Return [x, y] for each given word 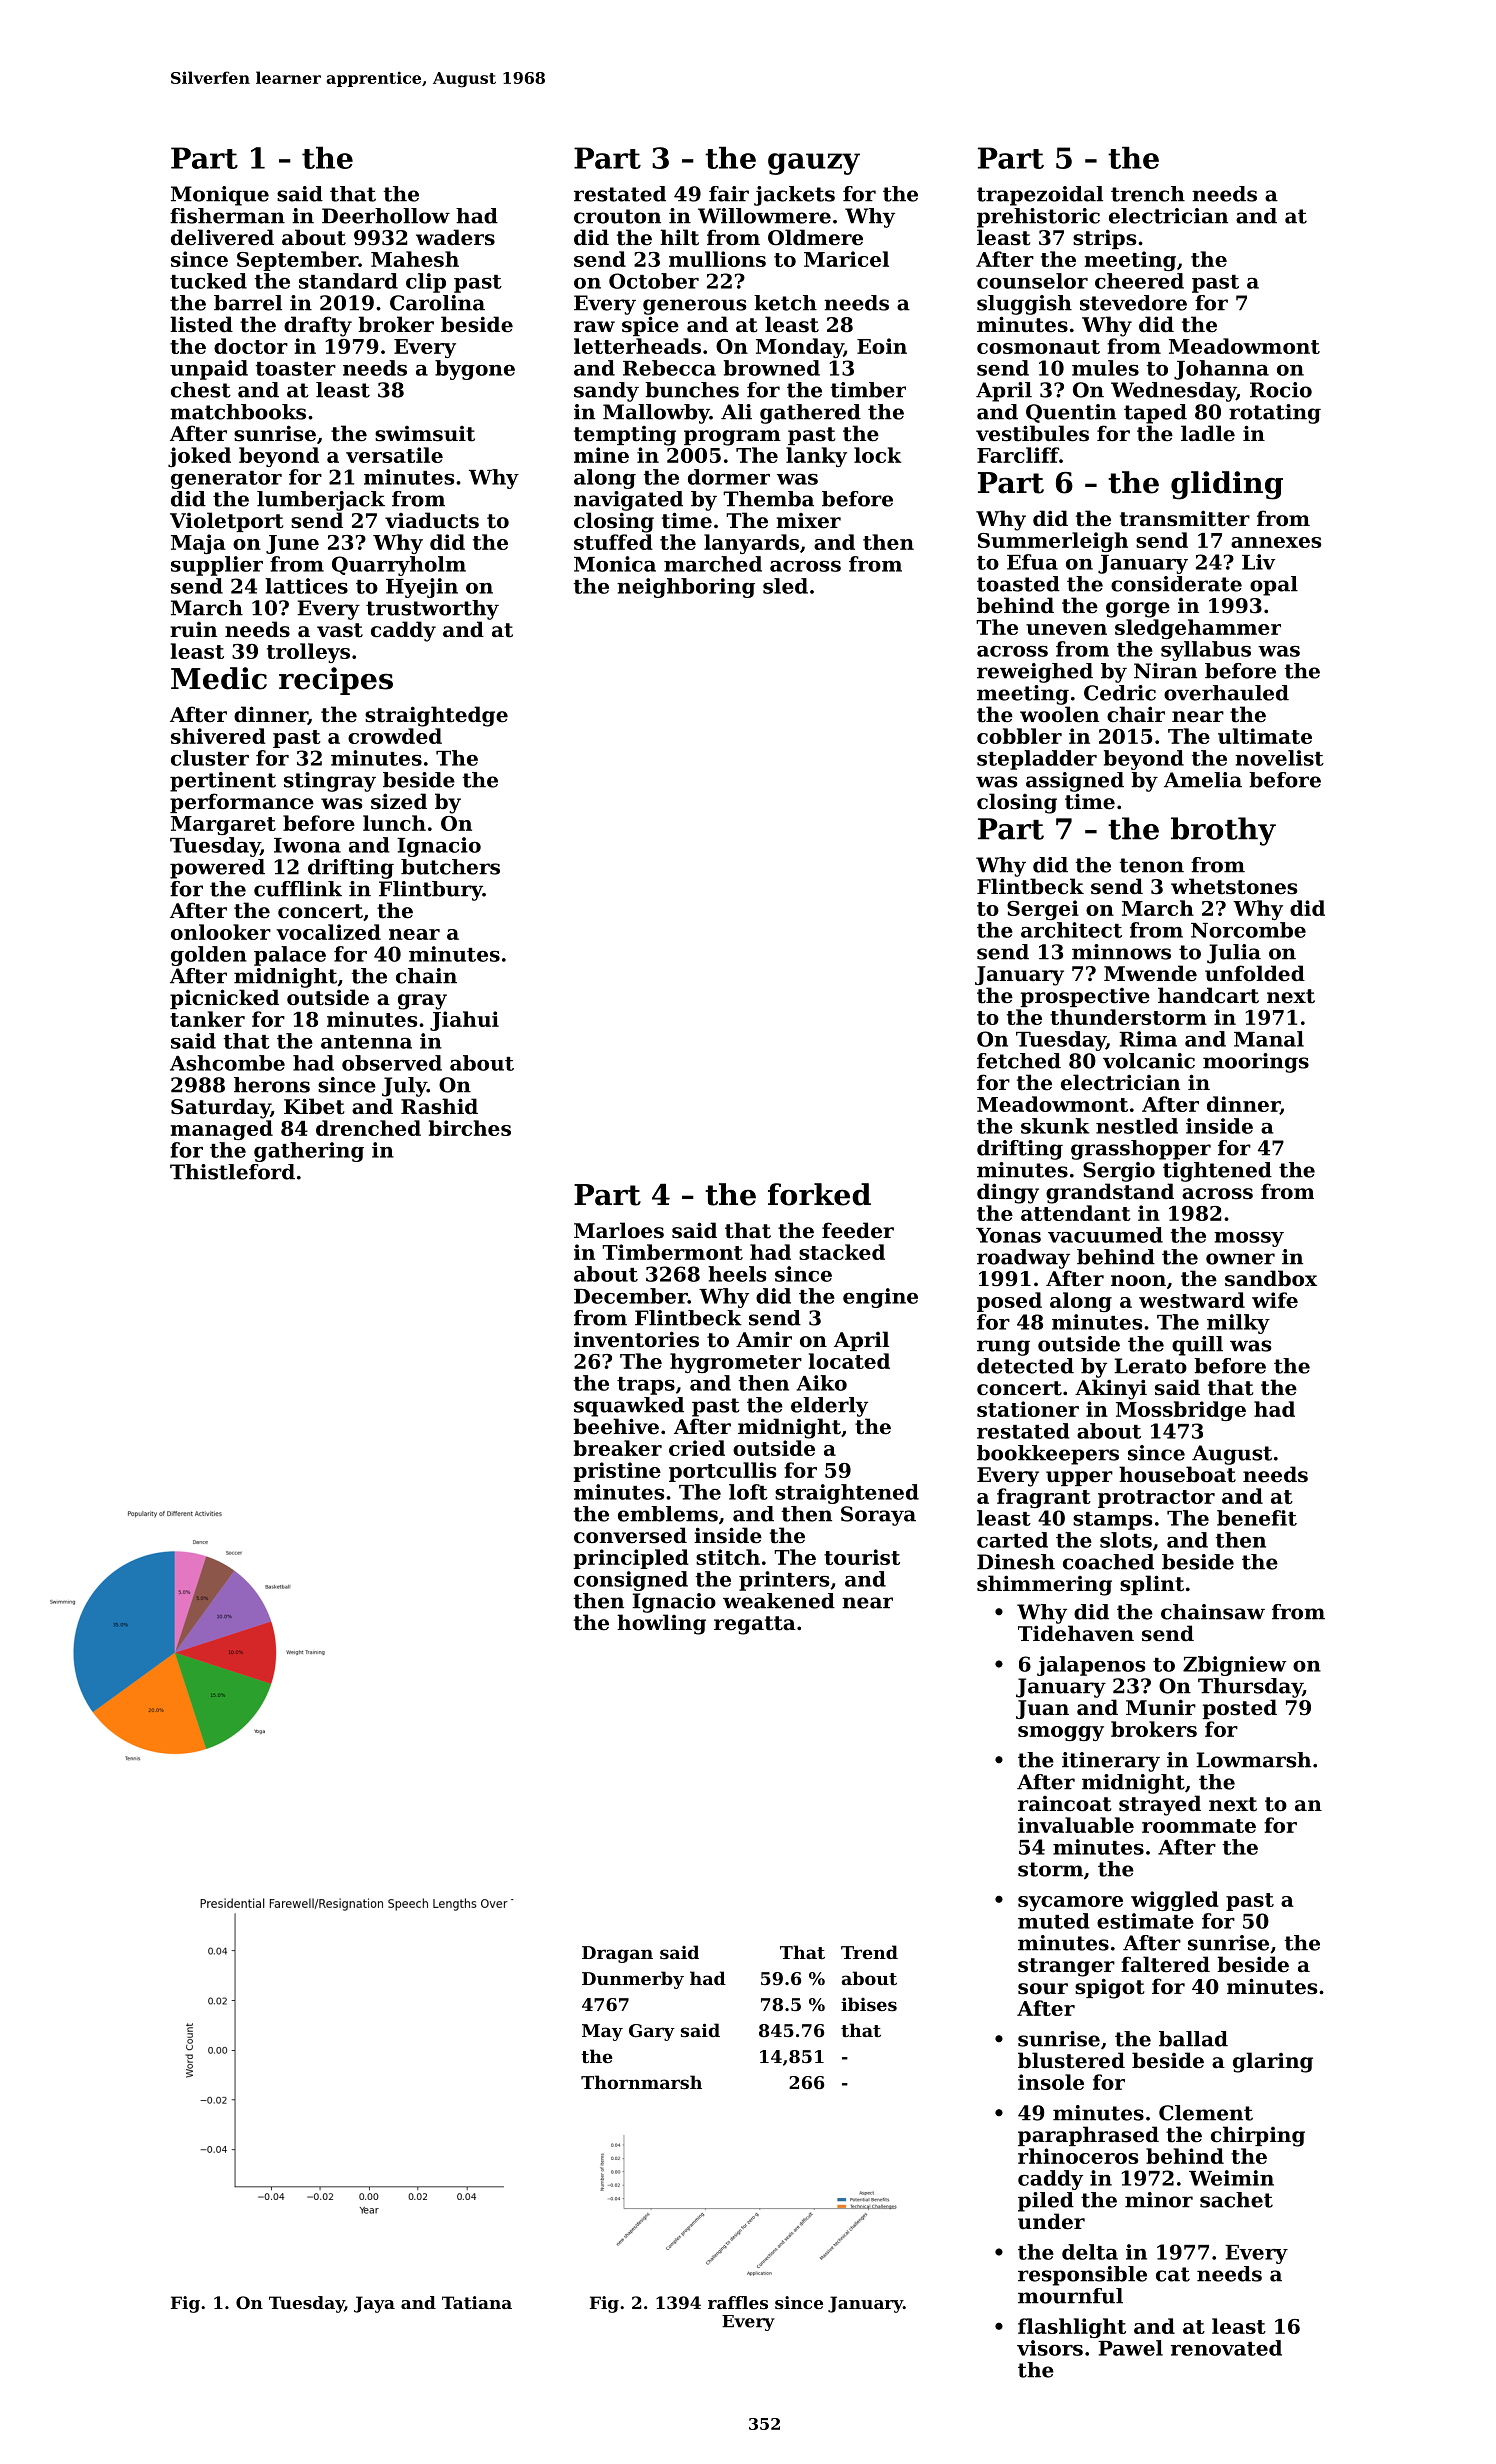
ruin [193, 630]
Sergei [1043, 910]
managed [222, 1130]
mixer [808, 521]
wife [1275, 1300]
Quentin [1071, 413]
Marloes [619, 1230]
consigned [631, 1581]
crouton [617, 216]
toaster [295, 369]
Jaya [374, 2304]
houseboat [1177, 1474]
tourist [862, 1557]
